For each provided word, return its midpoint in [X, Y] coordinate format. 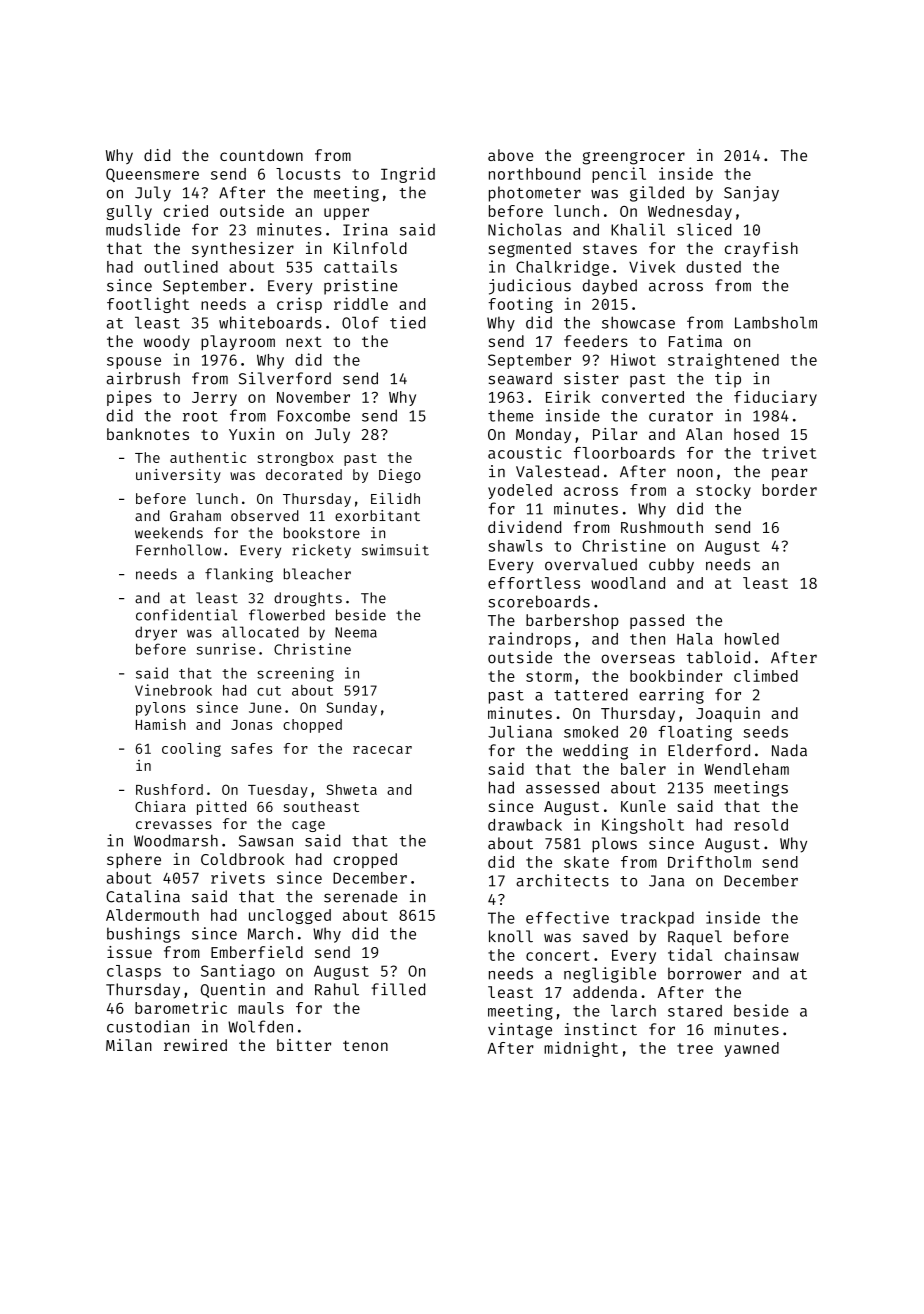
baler [643, 769]
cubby [671, 566]
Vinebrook [173, 690]
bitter [304, 1045]
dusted [713, 267]
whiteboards [270, 322]
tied [407, 322]
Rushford [169, 789]
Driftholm [709, 861]
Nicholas [524, 229]
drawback [525, 825]
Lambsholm [776, 322]
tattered [591, 694]
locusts [308, 174]
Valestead [557, 471]
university [178, 476]
